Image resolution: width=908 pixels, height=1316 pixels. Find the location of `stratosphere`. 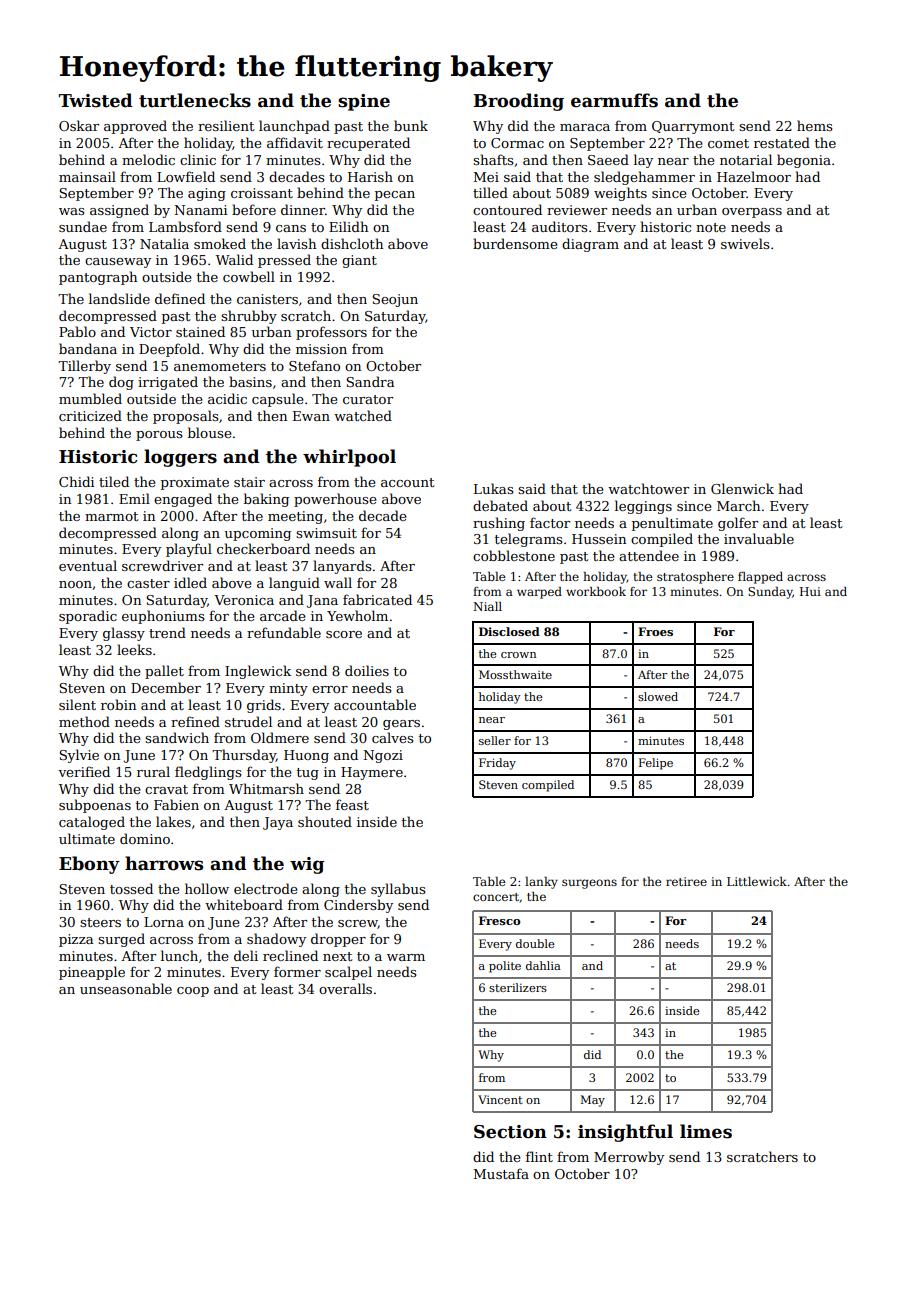

stratosphere is located at coordinates (695, 578).
